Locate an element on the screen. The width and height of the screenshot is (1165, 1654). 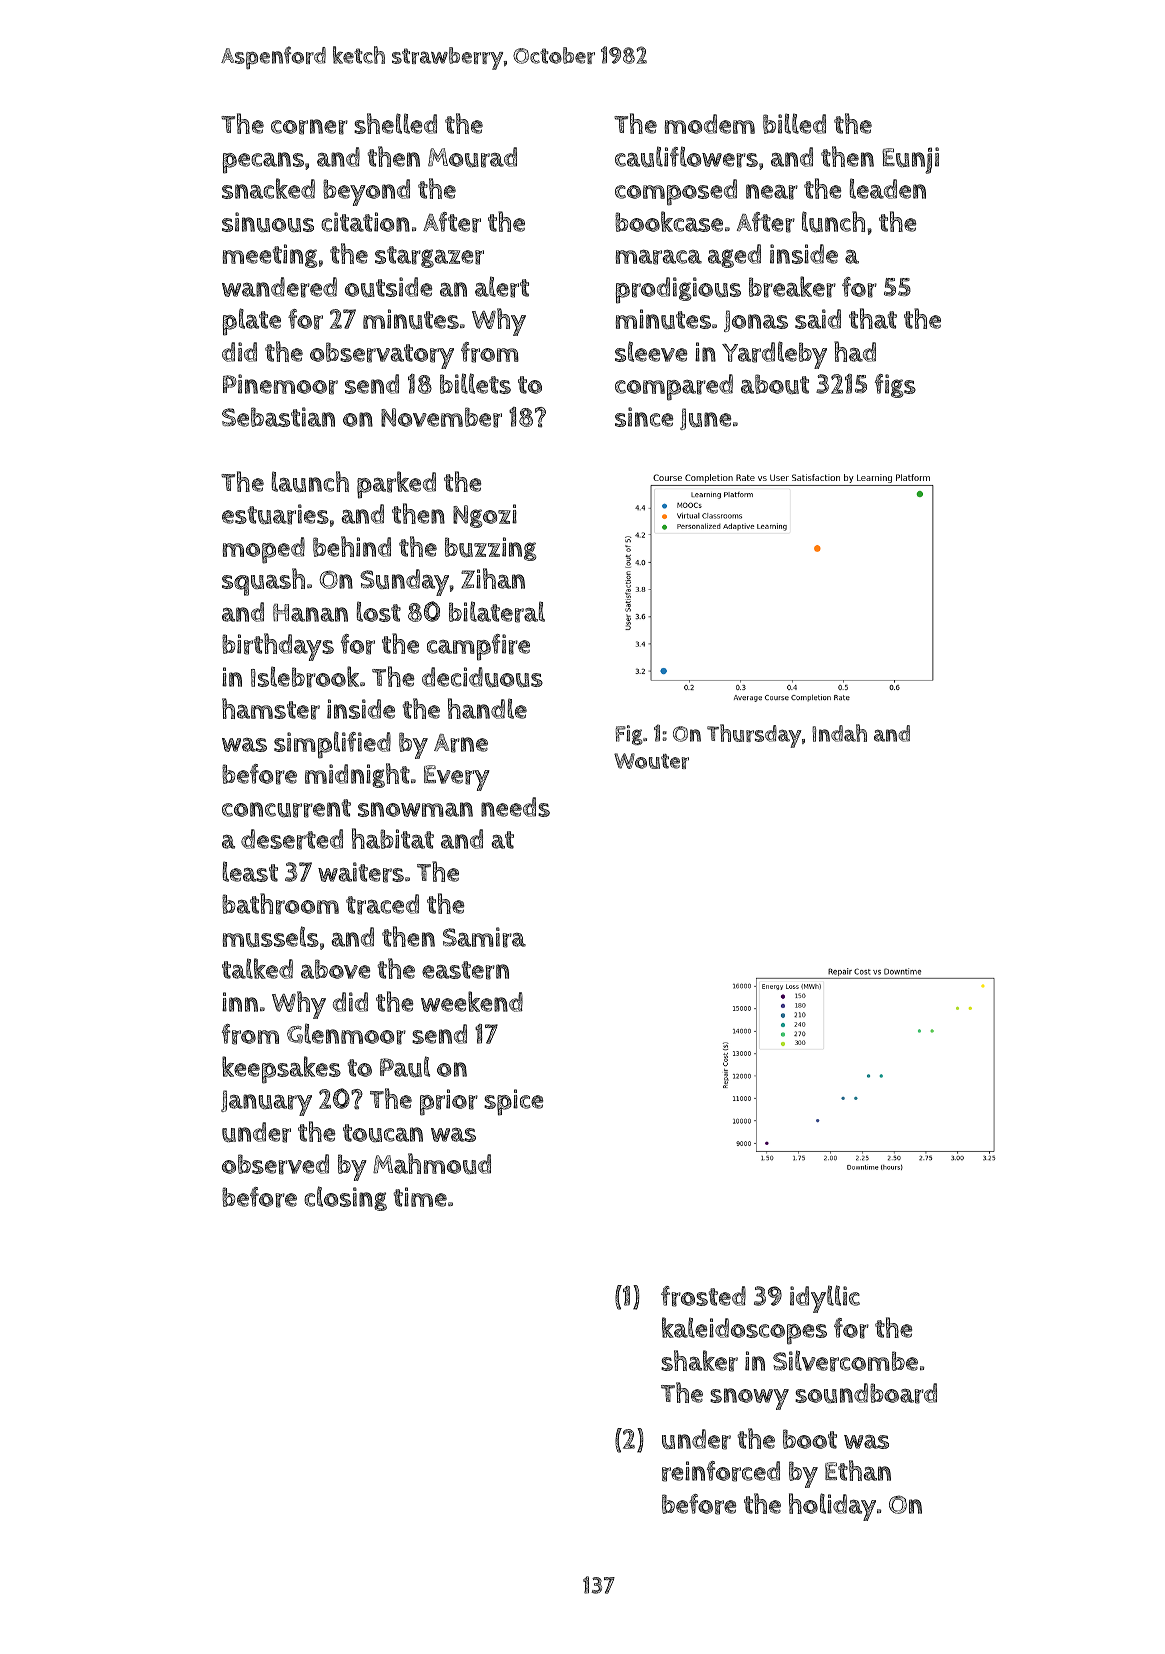
campfire is located at coordinates (478, 647).
